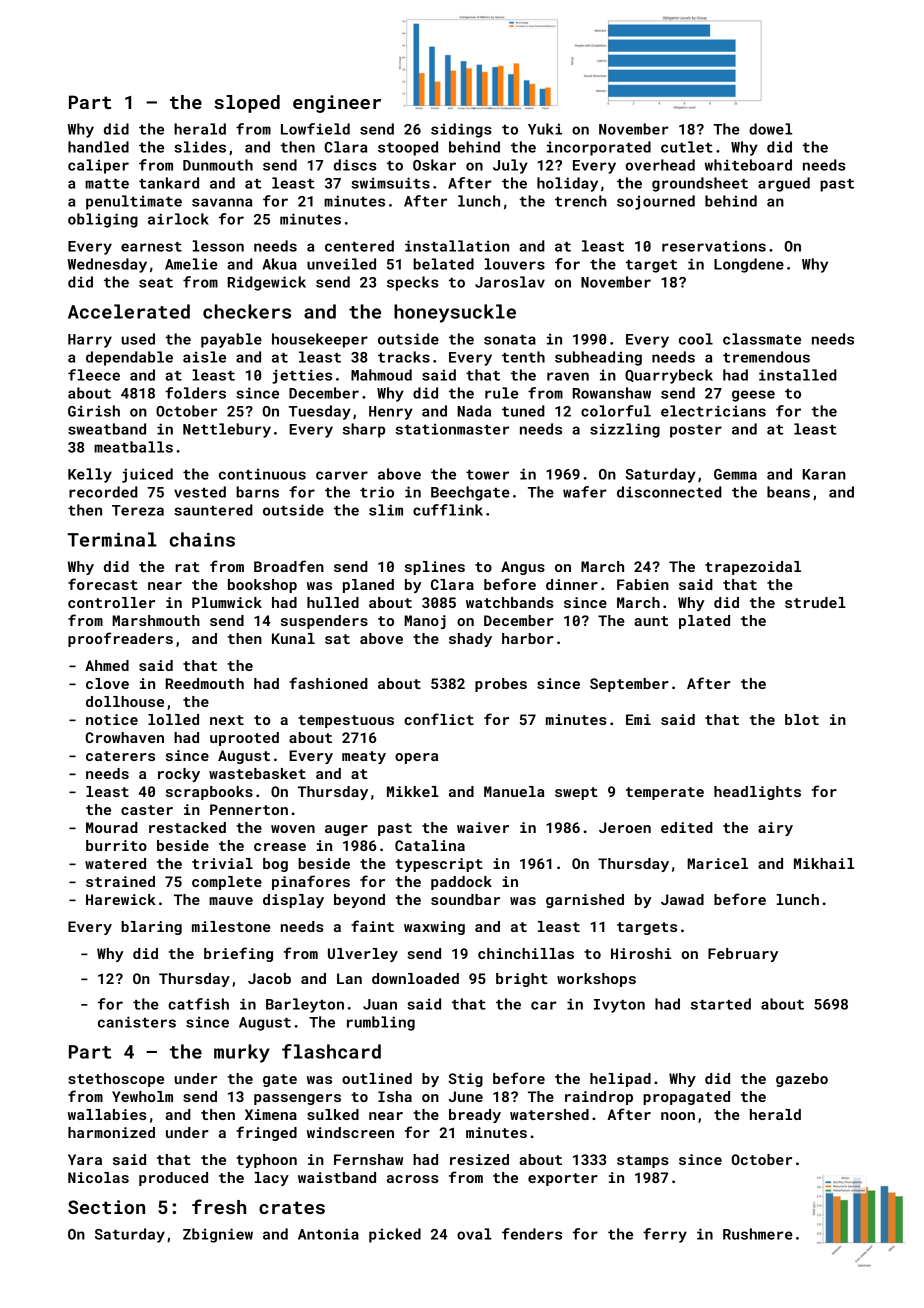  I want to click on Zbigniew, so click(218, 1235).
